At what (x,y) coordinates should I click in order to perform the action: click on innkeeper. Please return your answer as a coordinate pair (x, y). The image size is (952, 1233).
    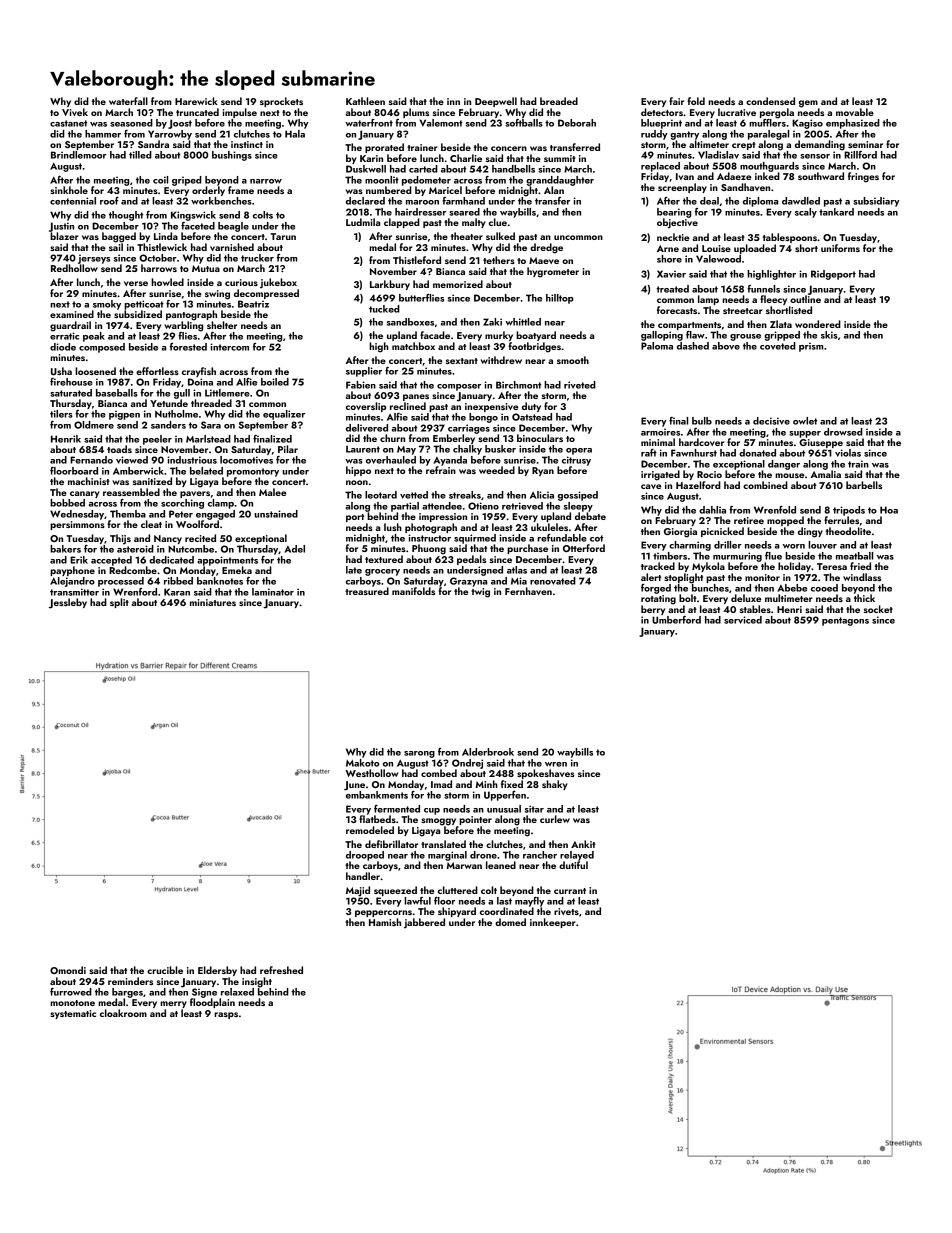
    Looking at the image, I should click on (553, 923).
